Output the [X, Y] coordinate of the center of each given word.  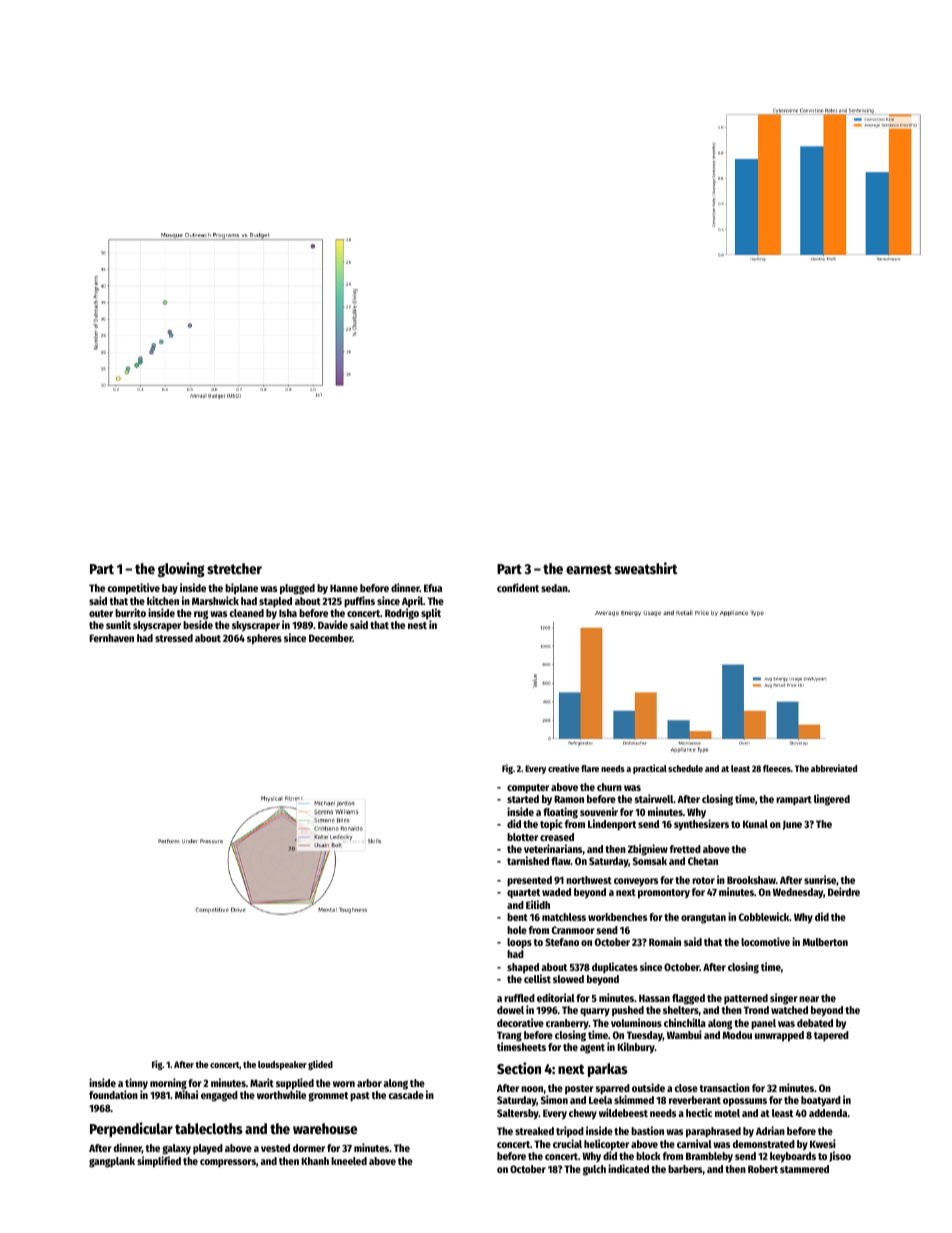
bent [517, 917]
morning [168, 1084]
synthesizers [701, 825]
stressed [174, 638]
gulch [594, 1170]
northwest [589, 880]
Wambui [684, 1034]
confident [518, 587]
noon [532, 1089]
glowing [181, 569]
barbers [685, 1169]
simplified [159, 1162]
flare [590, 768]
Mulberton [825, 942]
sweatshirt [646, 568]
